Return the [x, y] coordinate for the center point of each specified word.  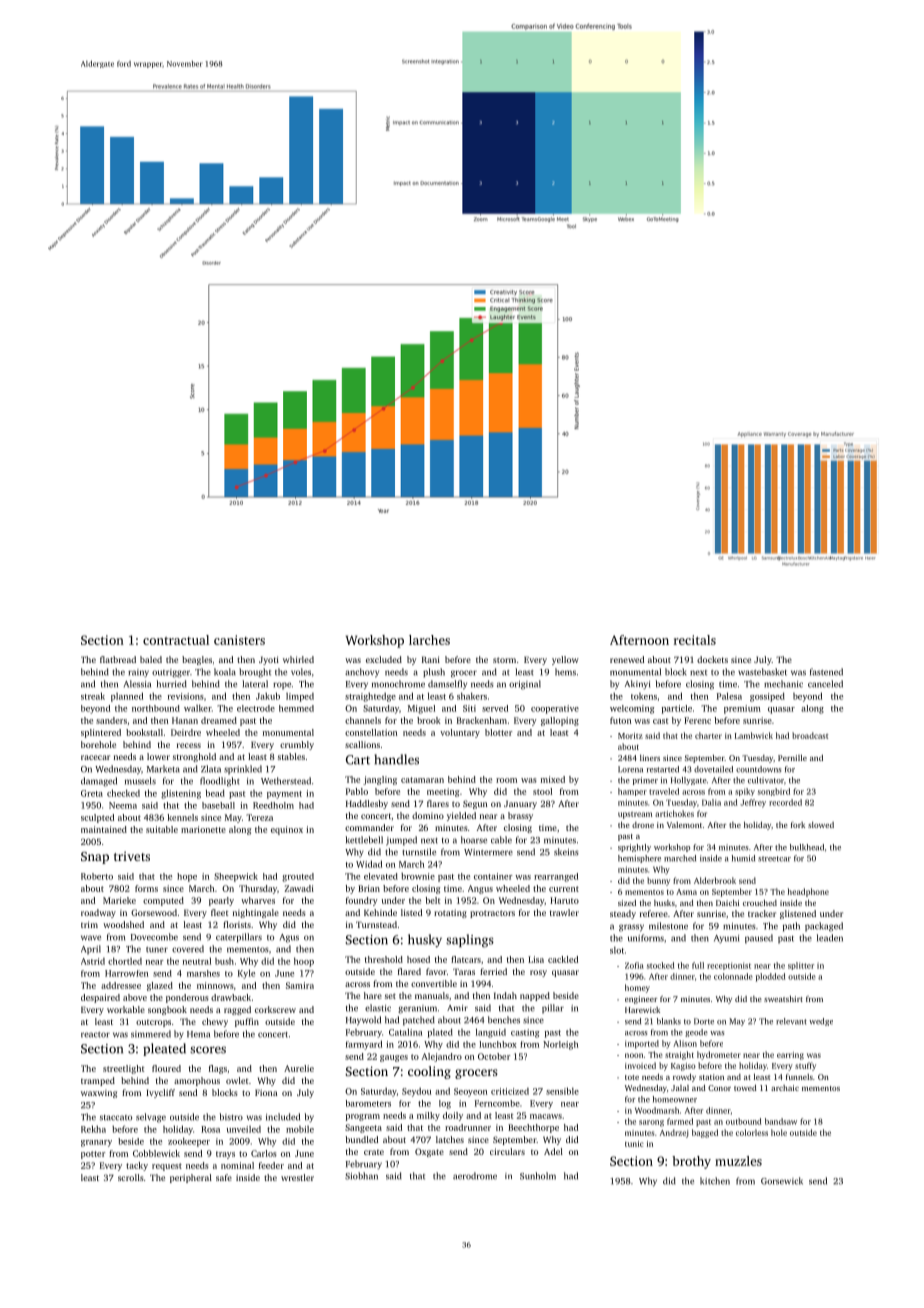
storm [504, 660]
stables [291, 756]
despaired [100, 998]
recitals [695, 640]
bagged [705, 1133]
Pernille [792, 757]
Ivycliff [160, 1093]
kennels [182, 817]
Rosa [210, 1129]
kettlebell [364, 840]
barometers [368, 1103]
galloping [560, 721]
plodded [770, 977]
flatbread [118, 659]
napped [535, 996]
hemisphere [639, 859]
